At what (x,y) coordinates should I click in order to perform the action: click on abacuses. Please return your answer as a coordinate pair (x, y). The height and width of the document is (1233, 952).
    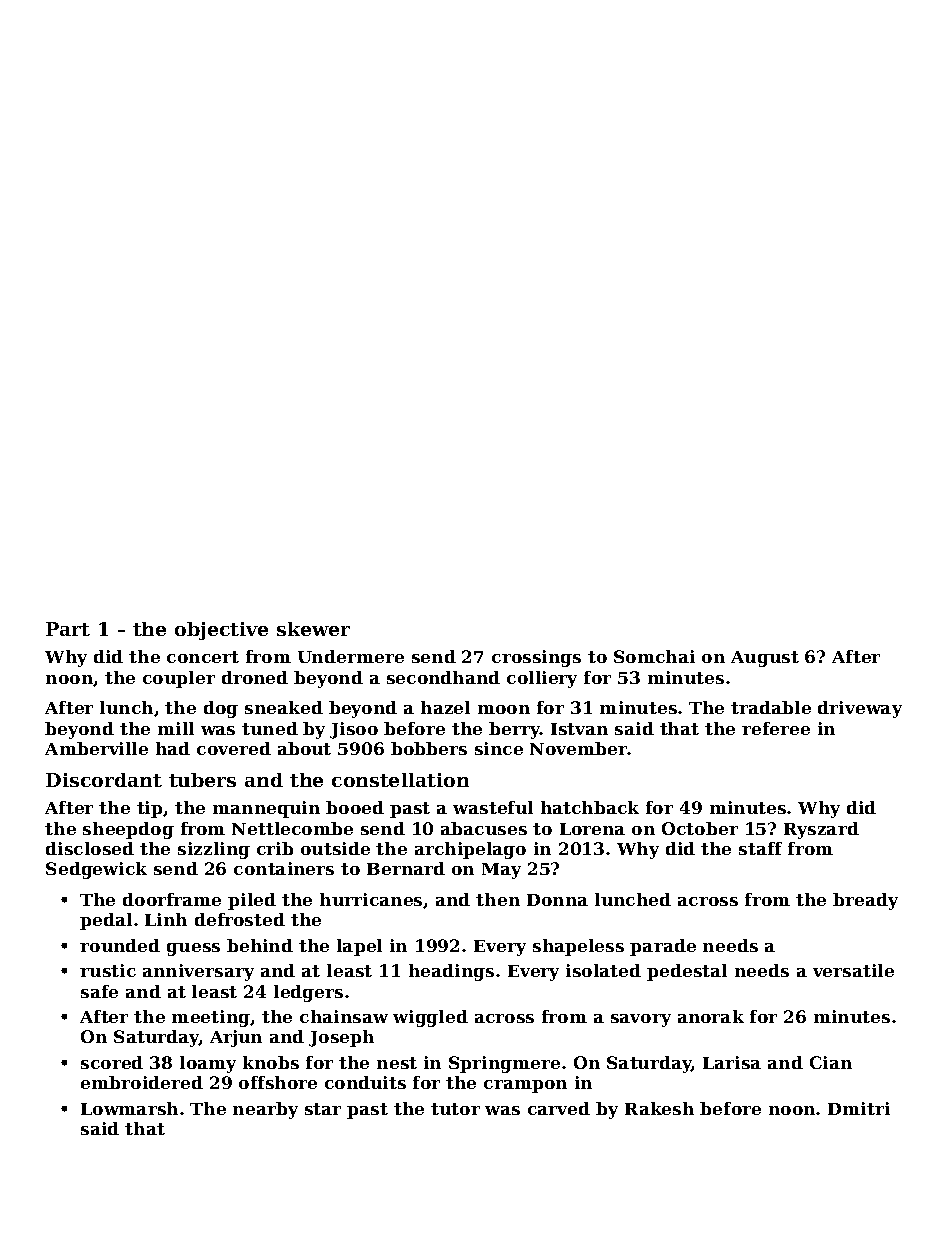
    Looking at the image, I should click on (484, 828).
